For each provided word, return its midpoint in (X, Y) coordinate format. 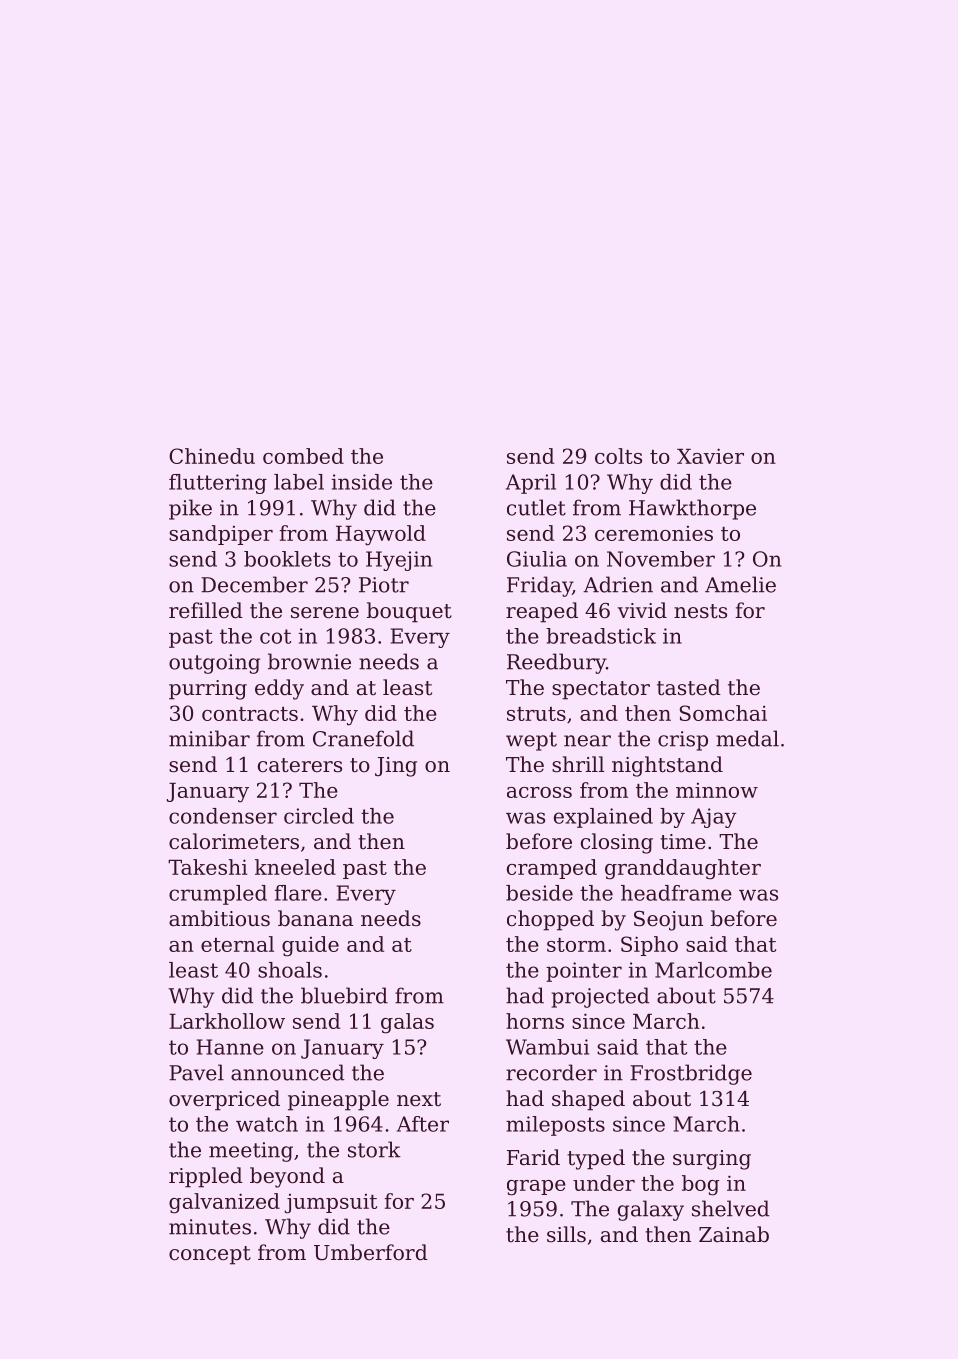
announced (287, 1072)
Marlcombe (713, 970)
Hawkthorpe (692, 509)
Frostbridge (691, 1074)
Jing (396, 767)
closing (617, 843)
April (531, 484)
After (423, 1124)
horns (535, 1021)
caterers (300, 765)
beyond (287, 1177)
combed (303, 456)
